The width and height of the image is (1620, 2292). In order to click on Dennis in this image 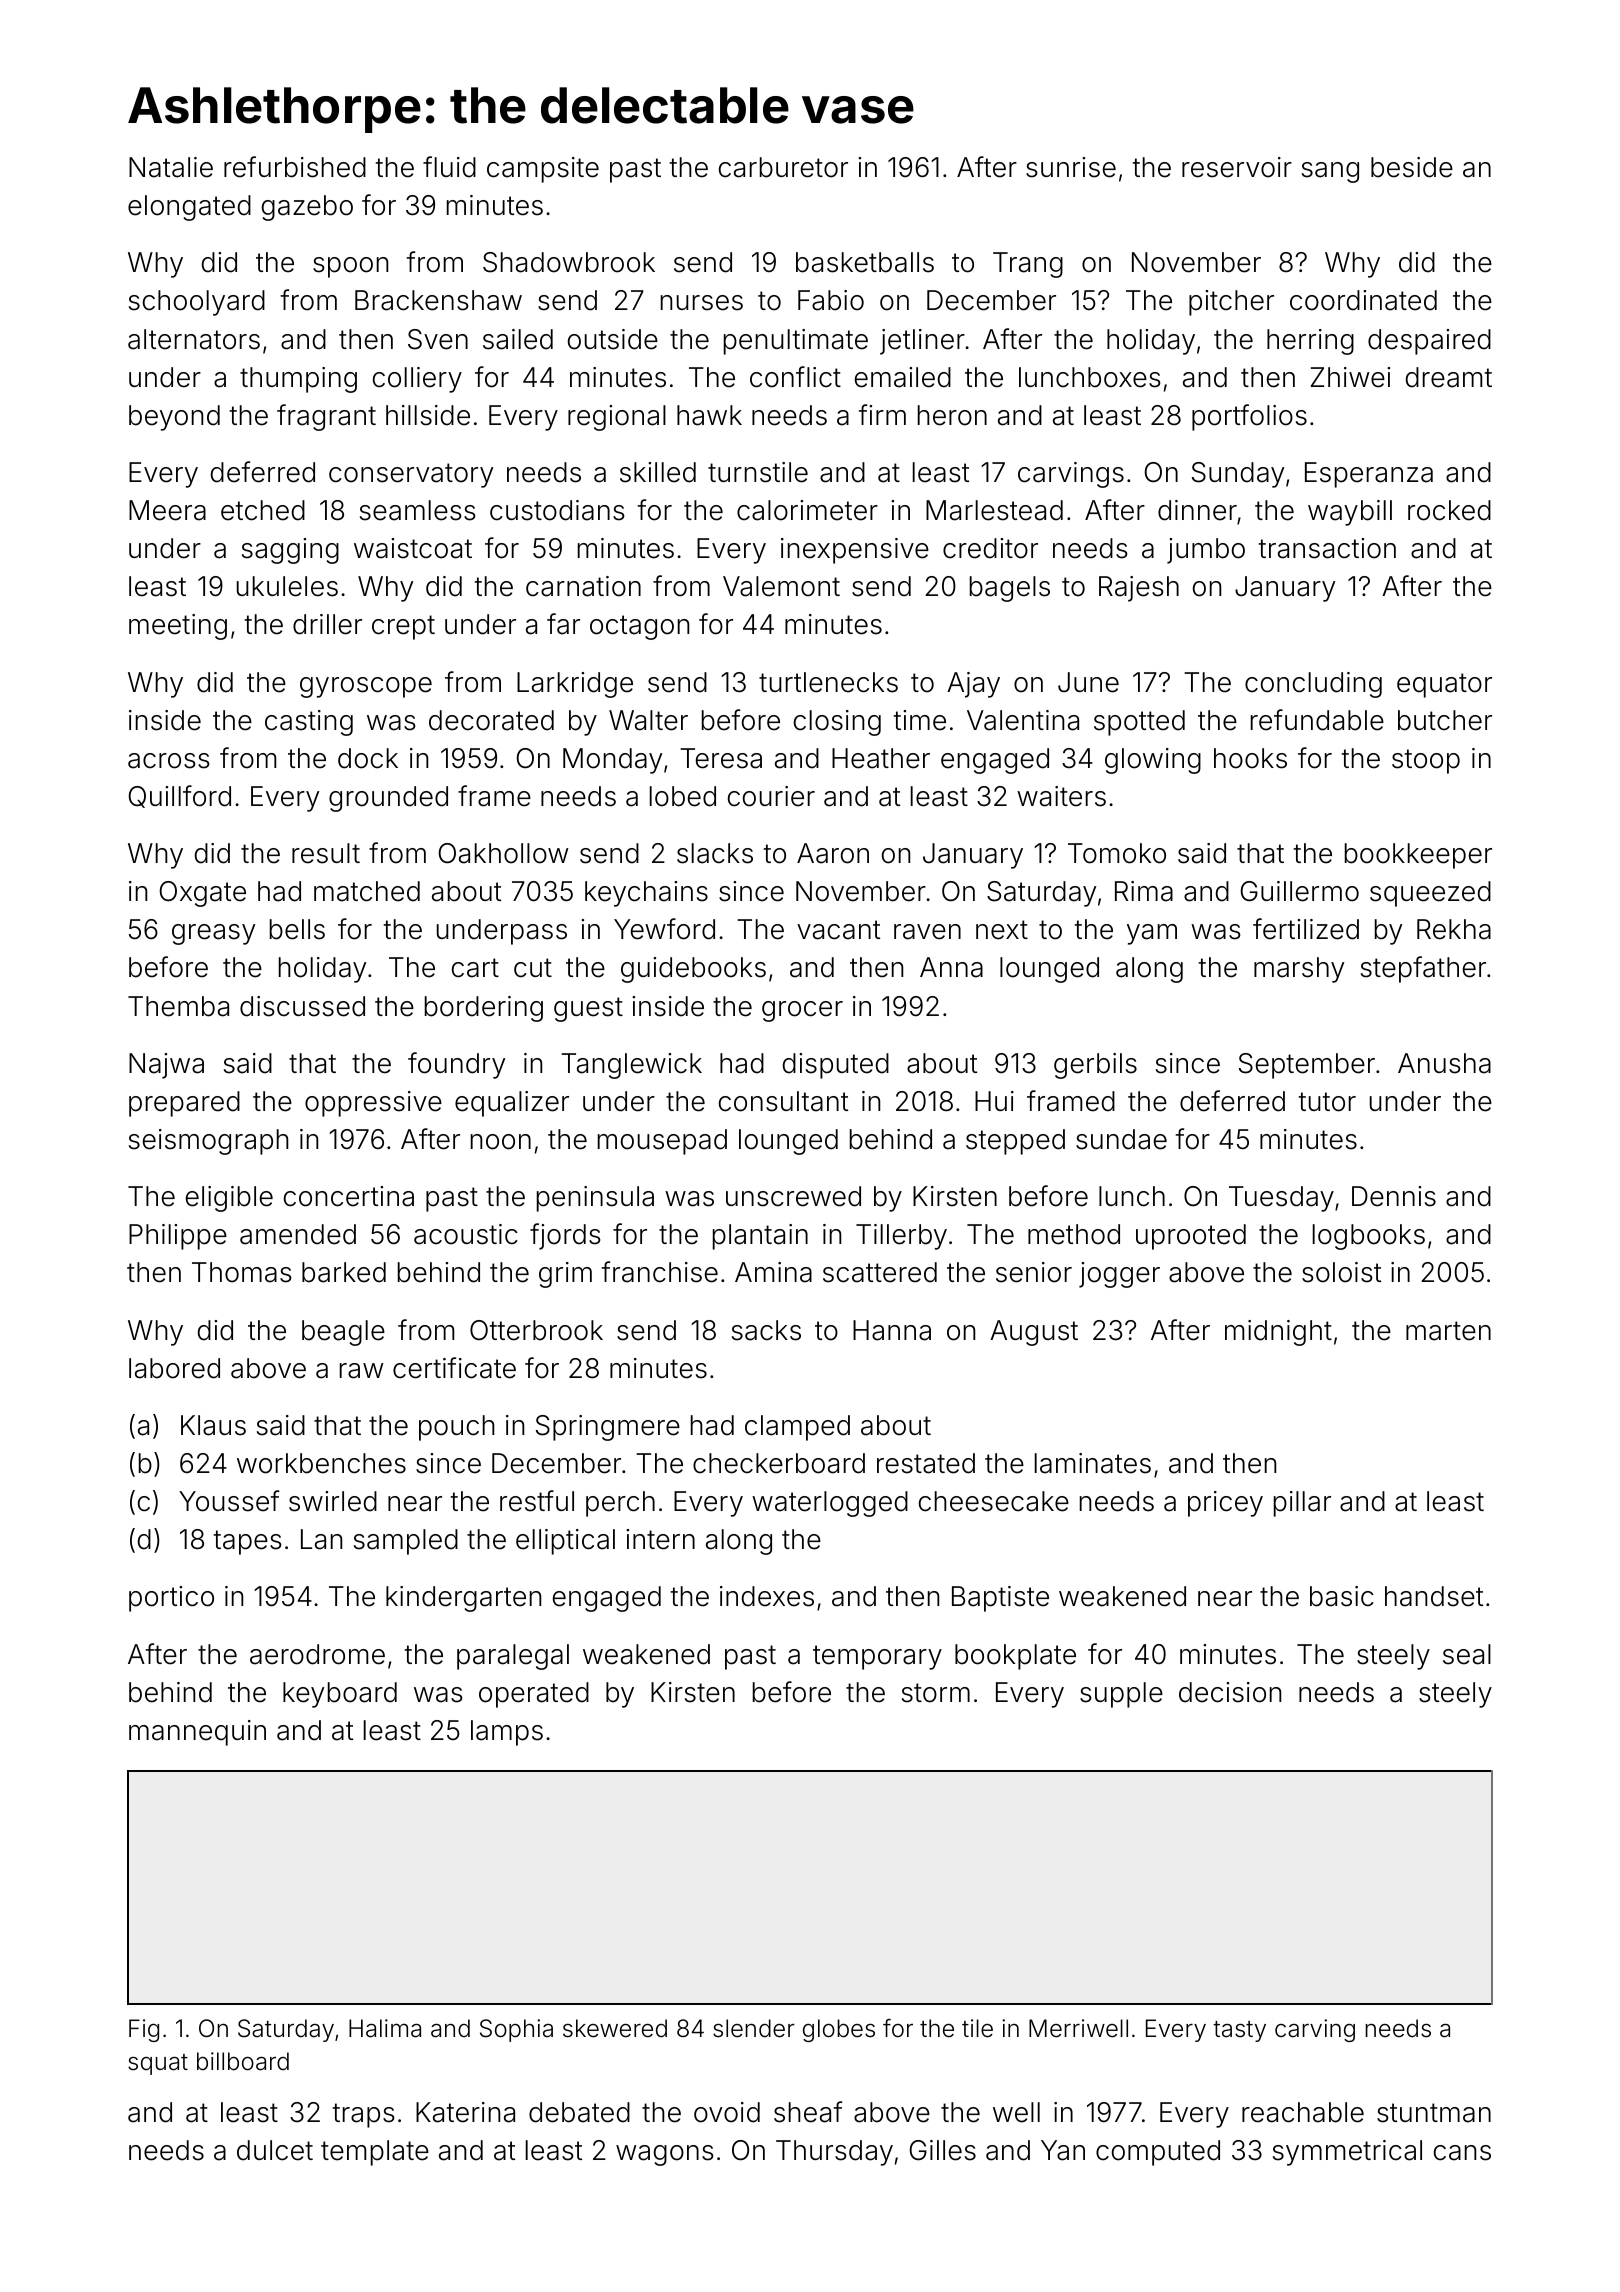, I will do `click(1394, 1196)`.
